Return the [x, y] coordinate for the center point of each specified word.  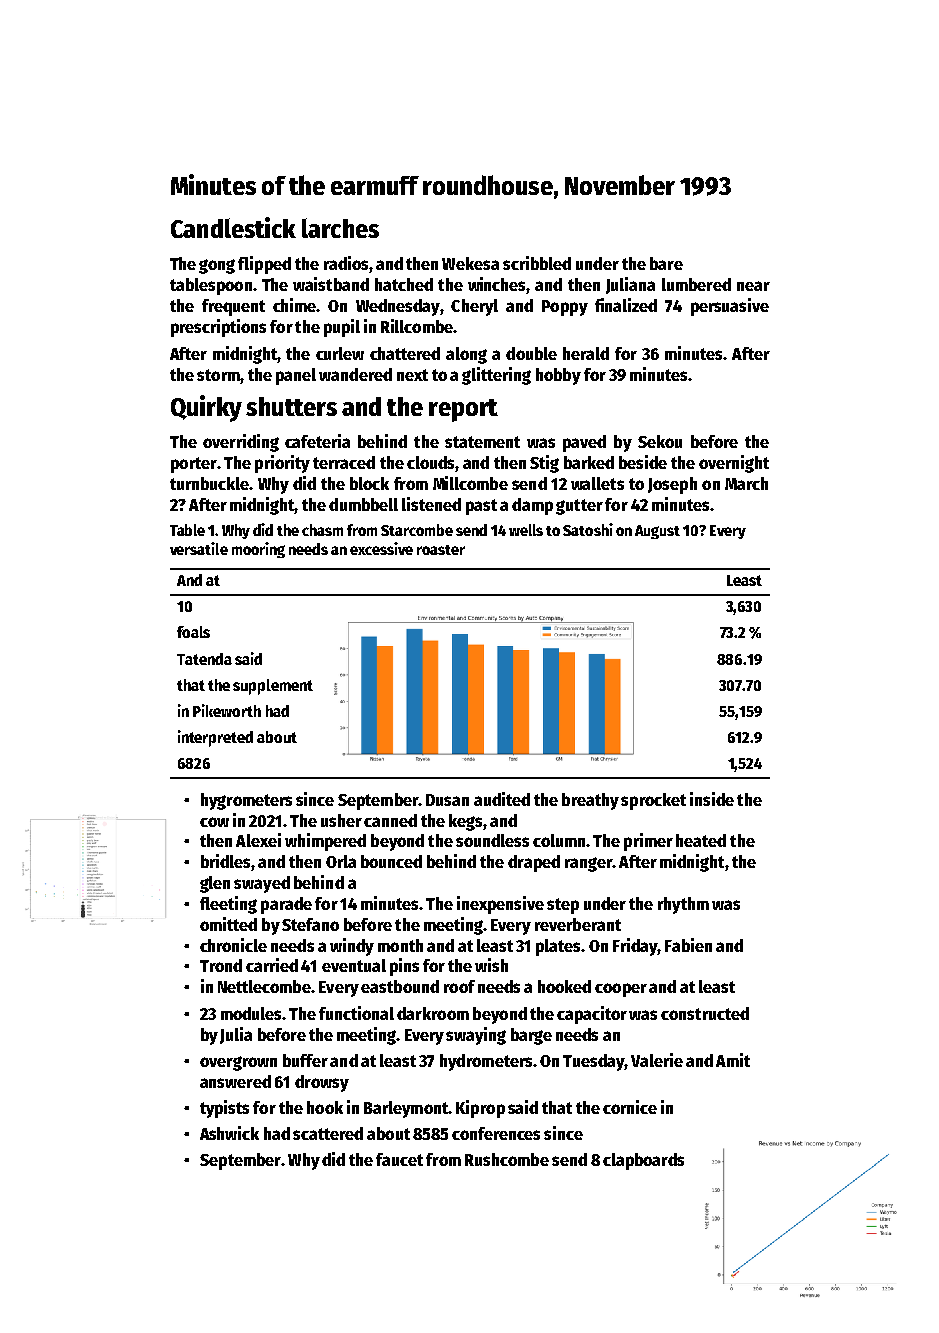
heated [701, 840]
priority [282, 464]
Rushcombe [507, 1159]
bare [666, 263]
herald [586, 353]
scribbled [537, 263]
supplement [273, 687]
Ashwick [229, 1133]
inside [712, 799]
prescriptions [218, 328]
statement [482, 442]
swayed [262, 884]
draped [534, 863]
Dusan [447, 800]
